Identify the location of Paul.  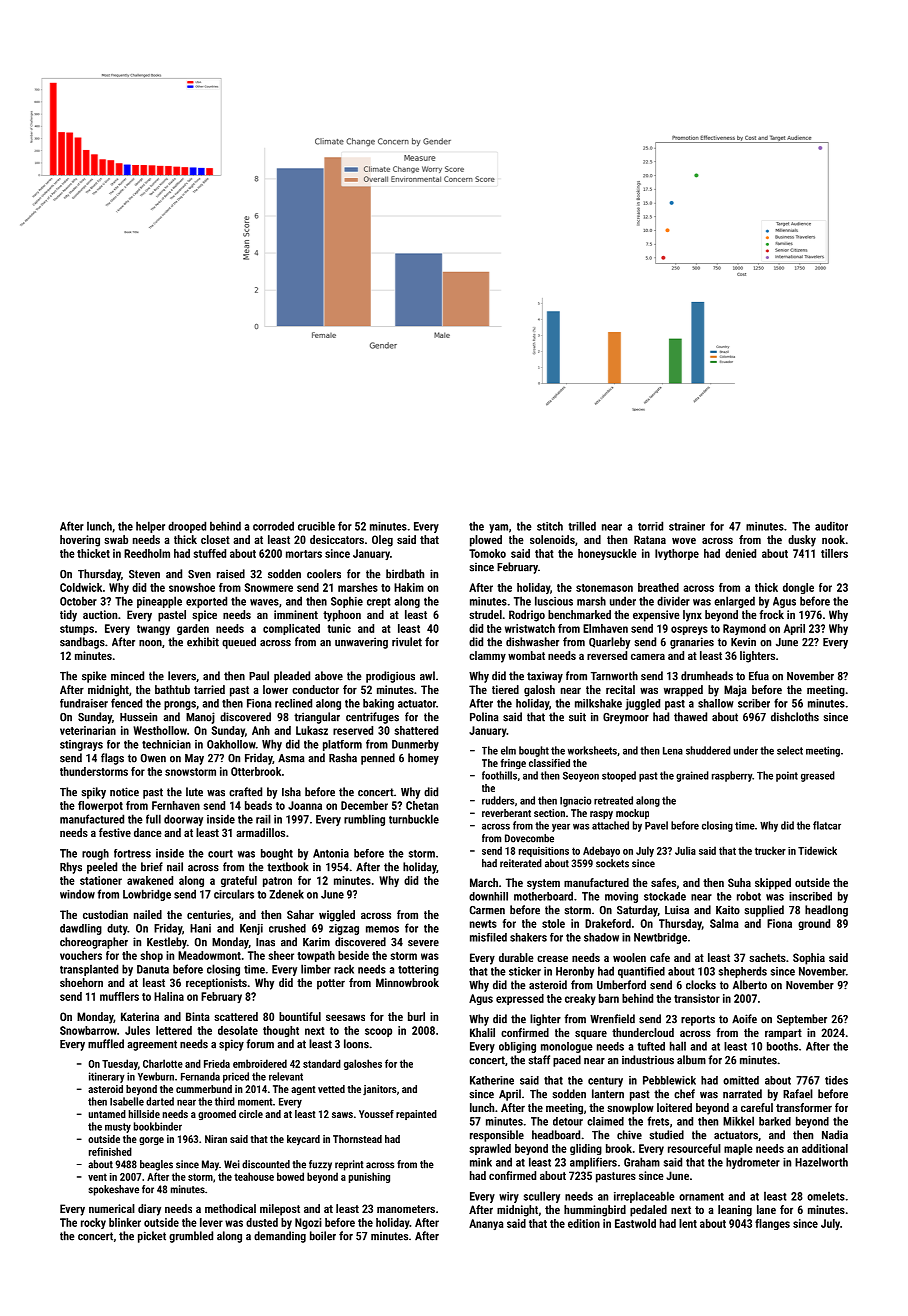
(259, 676).
